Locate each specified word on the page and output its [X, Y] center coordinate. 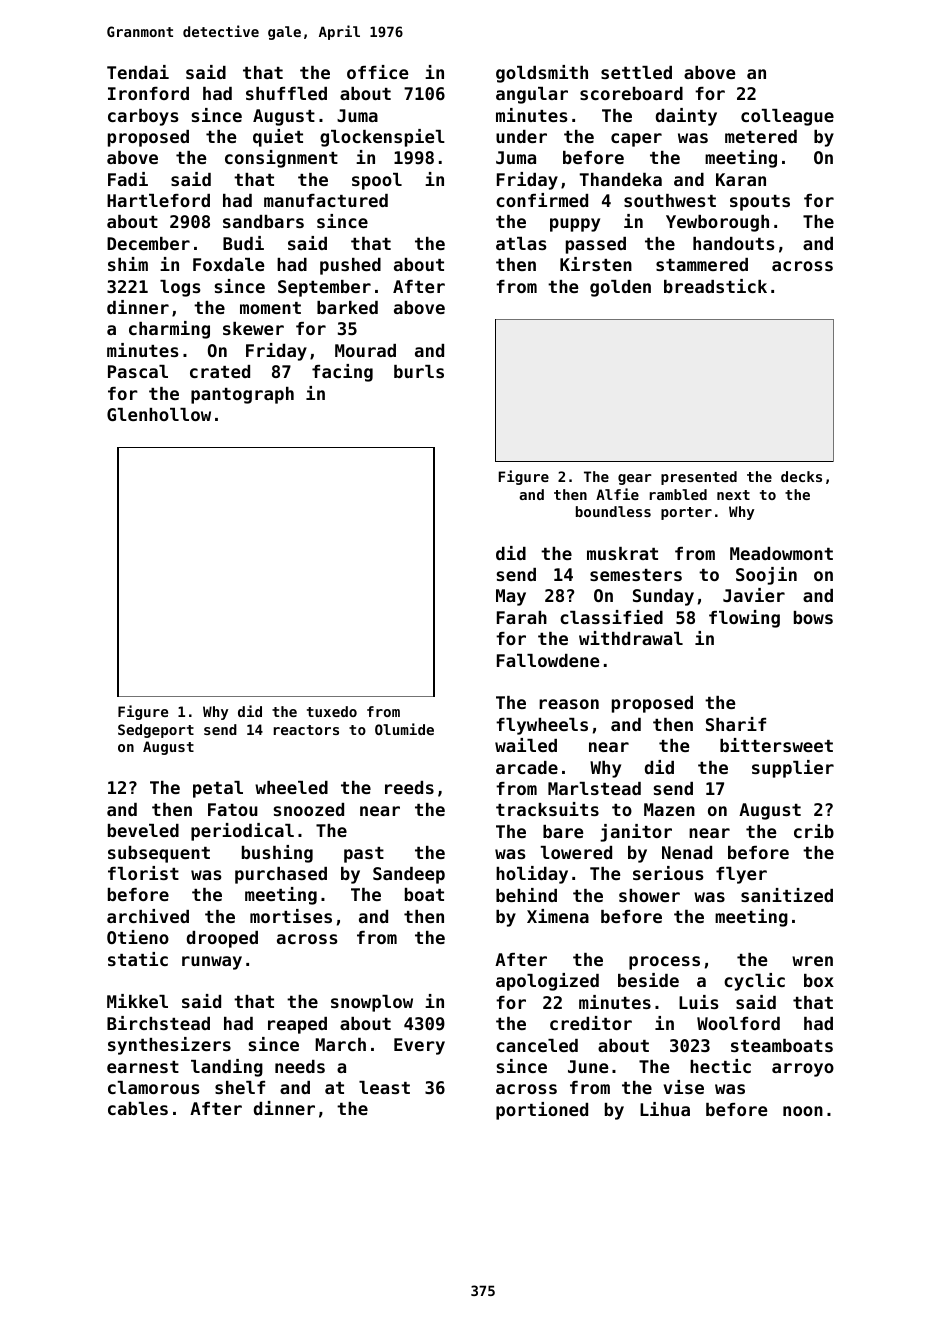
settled [636, 72]
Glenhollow [159, 414]
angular [532, 95]
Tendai [138, 72]
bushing [277, 854]
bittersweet [776, 745]
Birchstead [158, 1023]
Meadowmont [781, 553]
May [511, 597]
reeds [409, 787]
